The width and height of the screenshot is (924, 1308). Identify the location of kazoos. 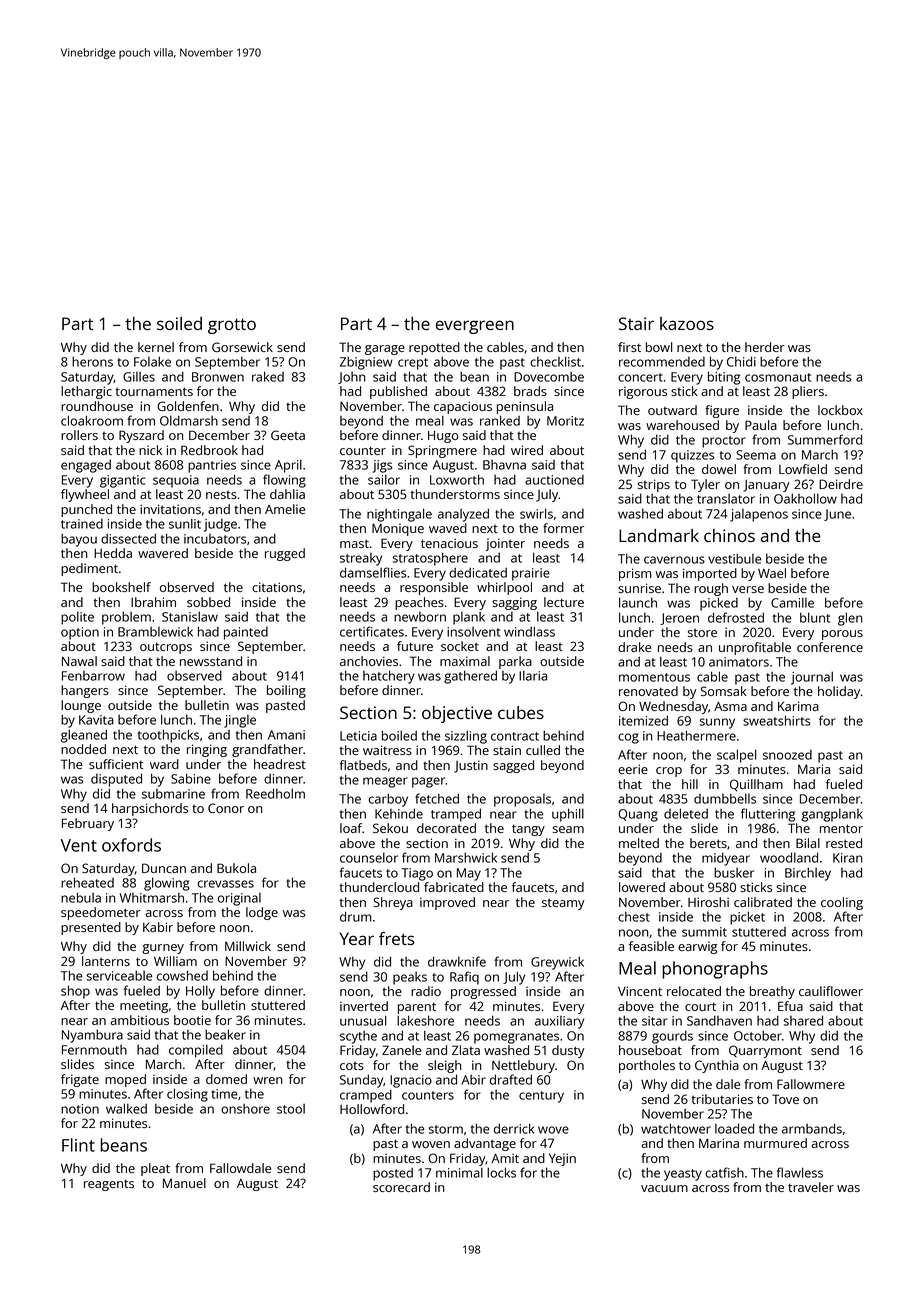
(687, 323).
